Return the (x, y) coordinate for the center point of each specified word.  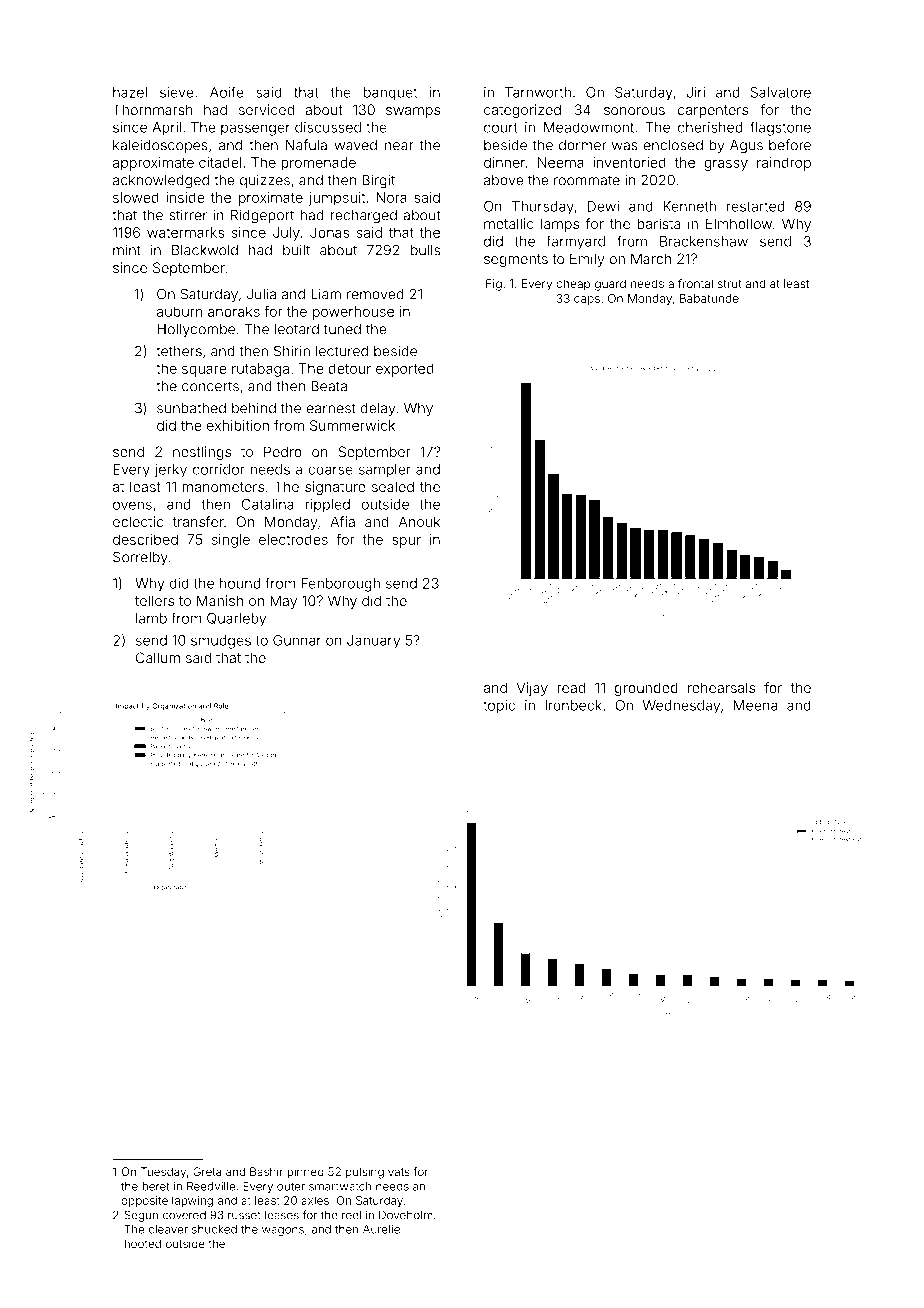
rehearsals (721, 687)
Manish (220, 600)
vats (399, 1172)
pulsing (365, 1173)
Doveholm (406, 1215)
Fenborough (340, 585)
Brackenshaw (704, 241)
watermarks (185, 232)
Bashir (266, 1171)
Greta (207, 1171)
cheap (573, 284)
